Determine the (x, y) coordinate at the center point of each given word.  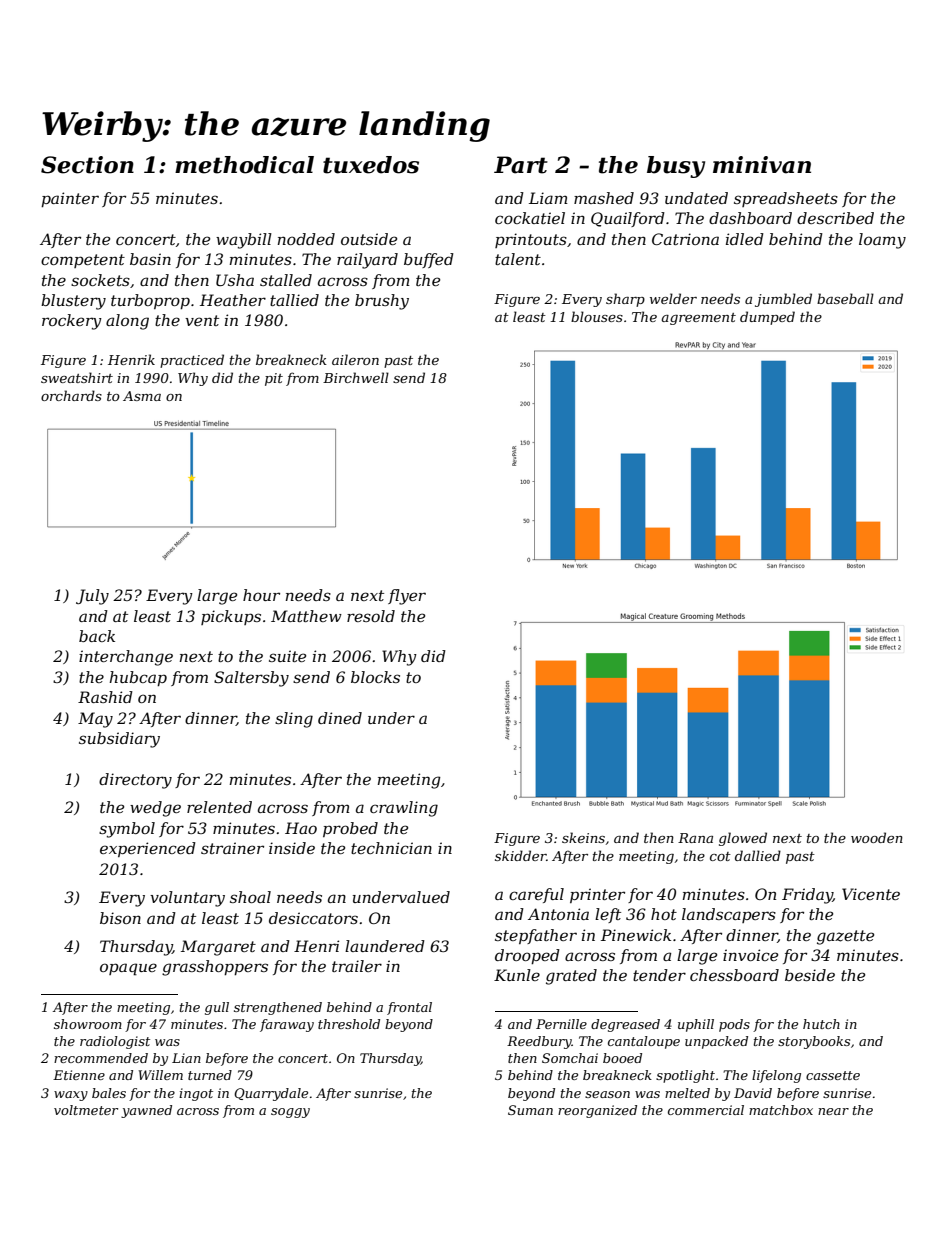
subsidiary (119, 740)
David (753, 1093)
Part (521, 165)
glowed (743, 839)
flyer (407, 597)
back (97, 636)
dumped (767, 318)
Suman (530, 1110)
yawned (146, 1111)
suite (287, 656)
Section (87, 165)
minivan (762, 165)
